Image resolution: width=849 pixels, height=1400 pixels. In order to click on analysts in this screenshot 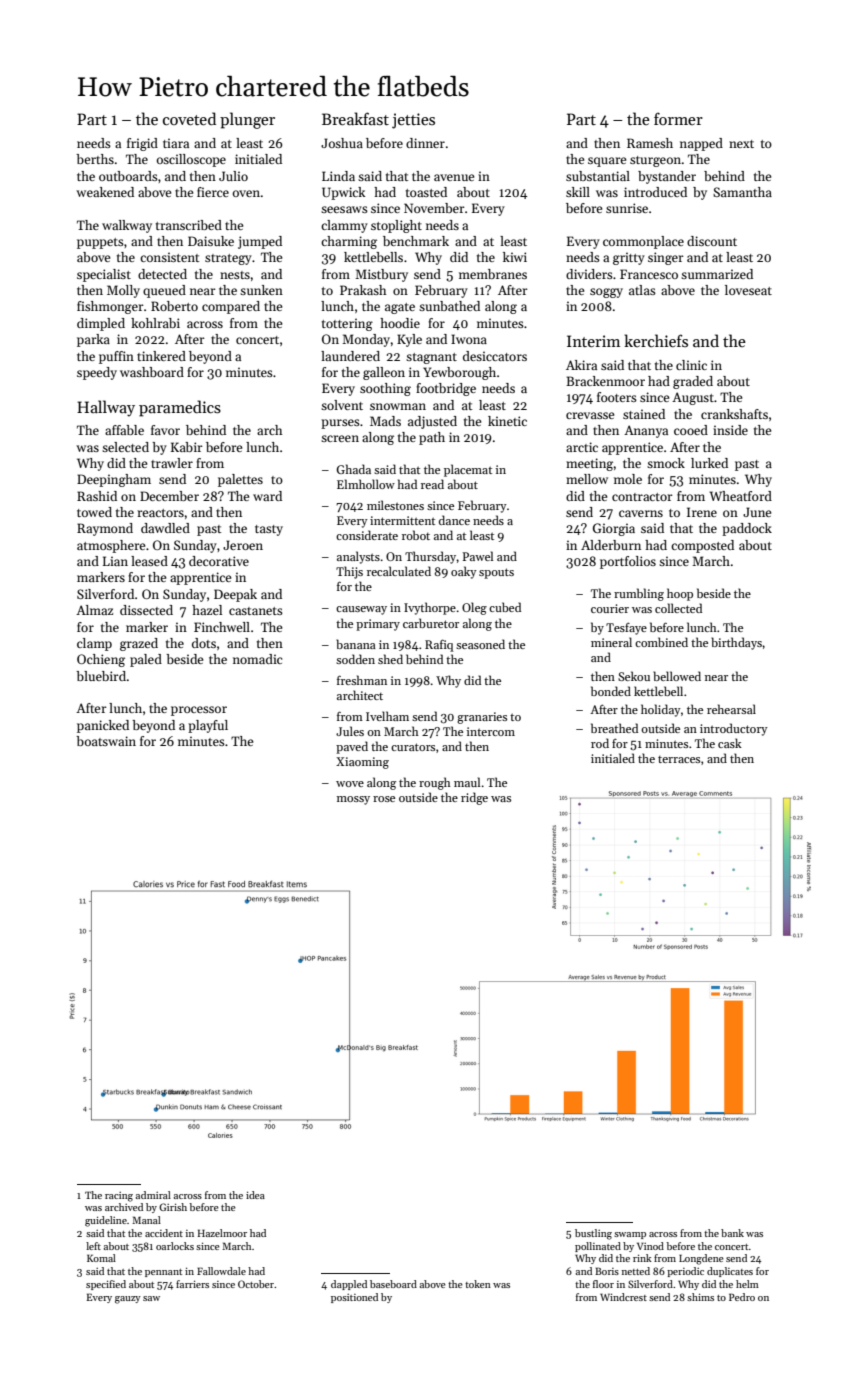, I will do `click(358, 557)`.
